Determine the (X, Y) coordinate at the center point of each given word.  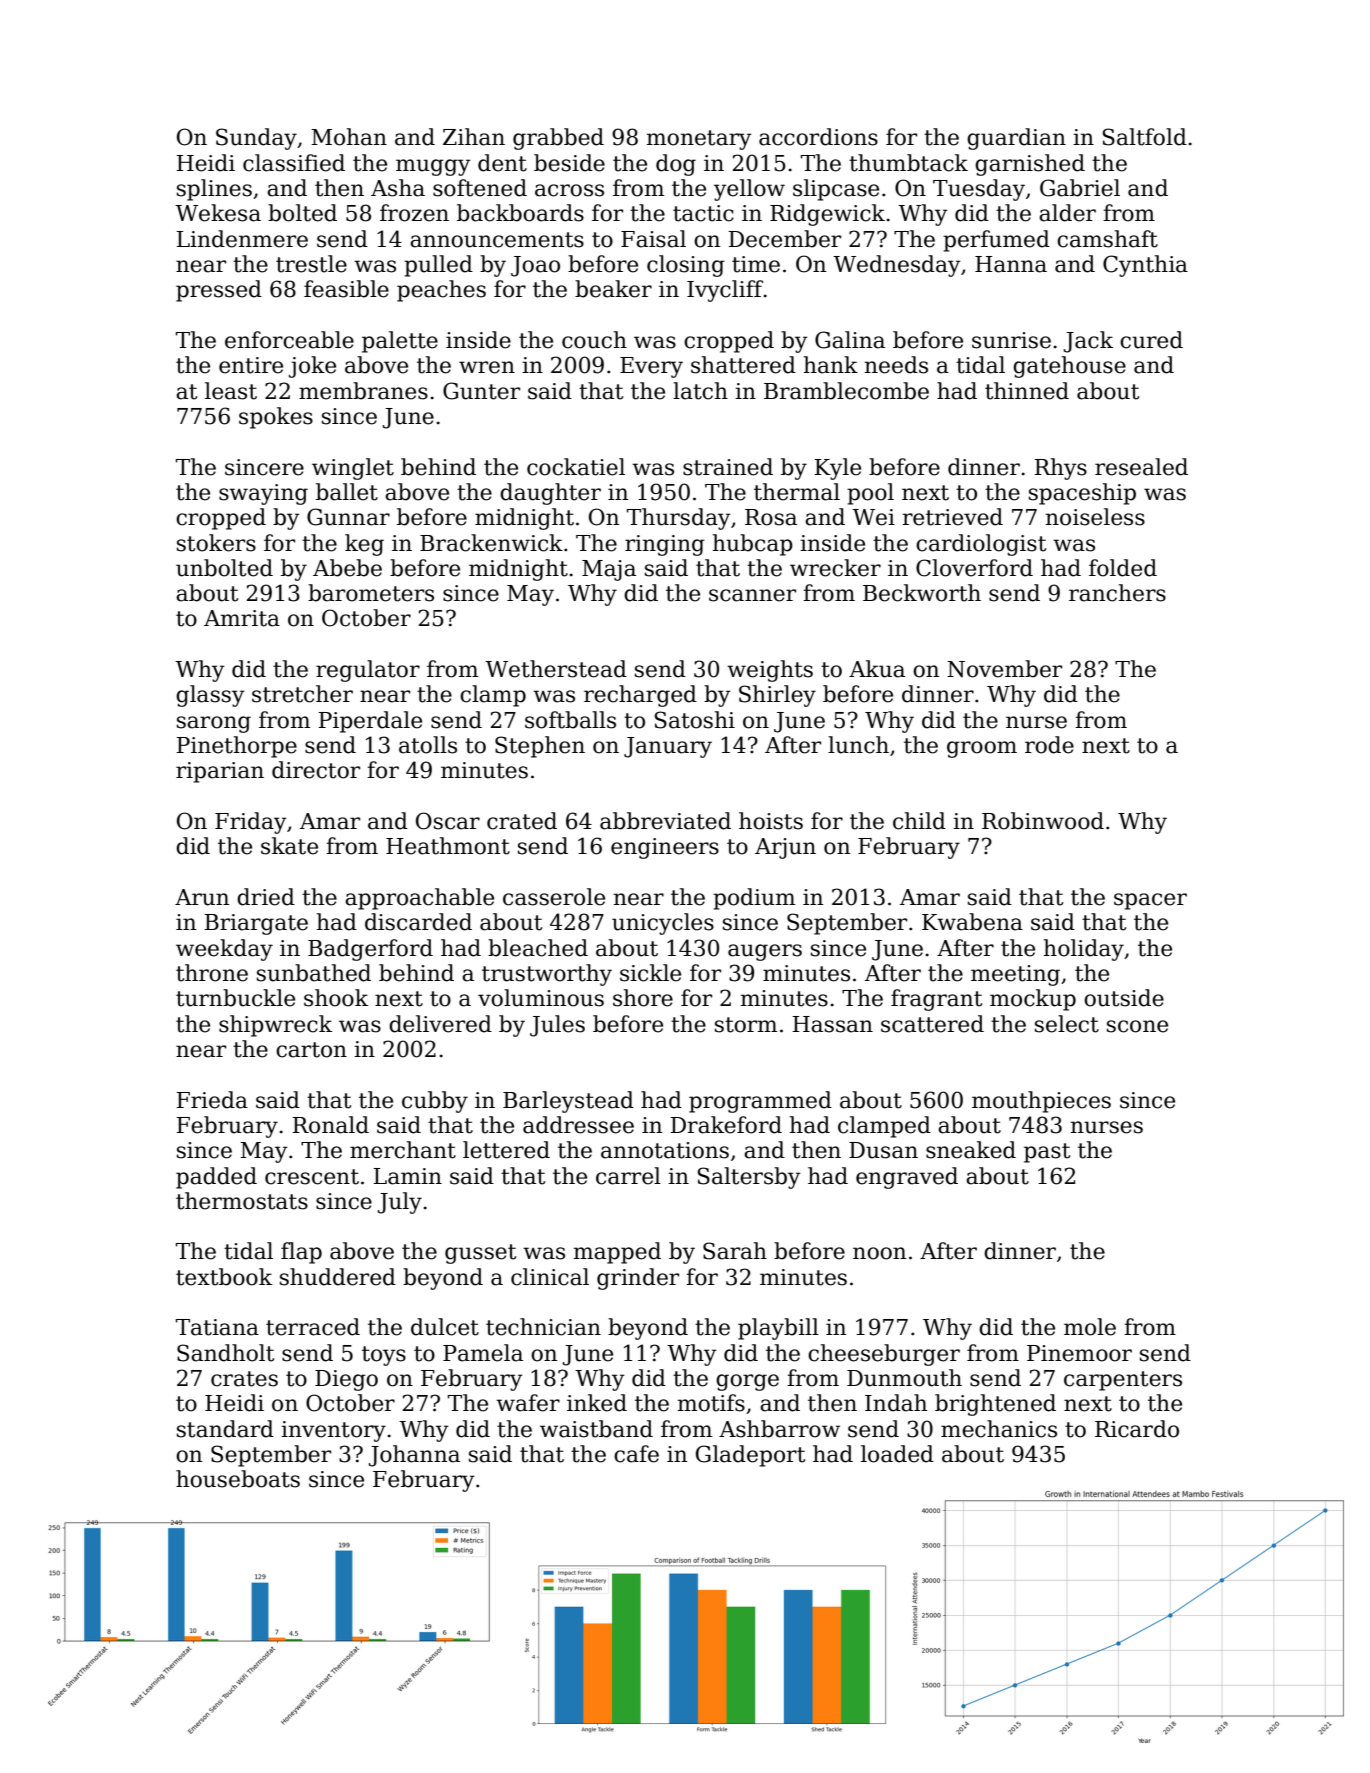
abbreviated (665, 821)
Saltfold (1145, 137)
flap (301, 1253)
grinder (638, 1279)
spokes (276, 418)
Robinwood (1043, 821)
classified (294, 163)
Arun (202, 897)
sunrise (1011, 340)
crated (522, 821)
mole (1090, 1327)
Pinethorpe (237, 747)
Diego (346, 1380)
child (919, 821)
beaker (613, 289)
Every (651, 367)
